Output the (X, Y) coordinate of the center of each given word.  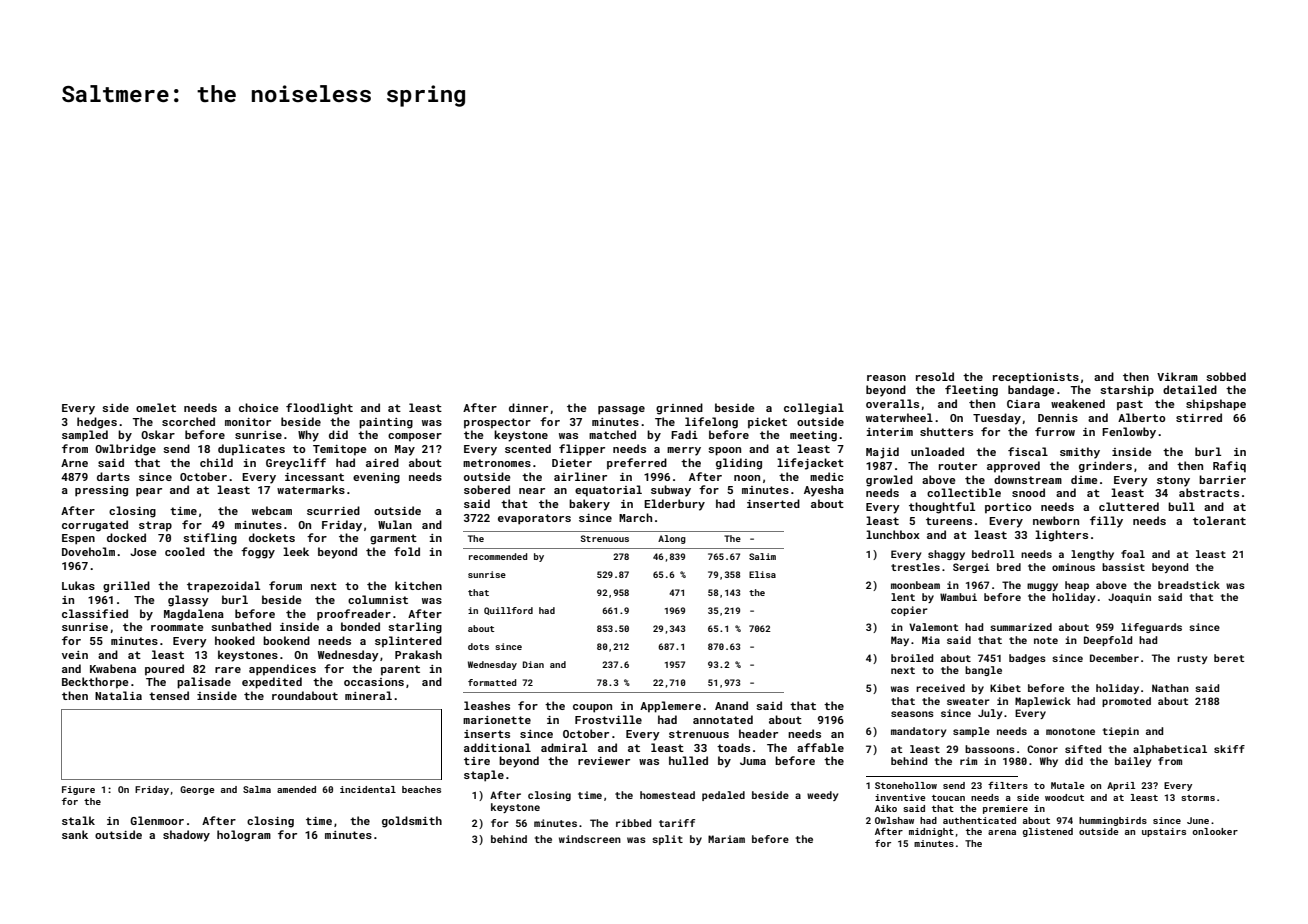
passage (621, 410)
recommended (498, 556)
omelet (156, 407)
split (667, 840)
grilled (126, 587)
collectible (964, 492)
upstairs (1164, 832)
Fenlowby (1129, 433)
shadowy (186, 836)
